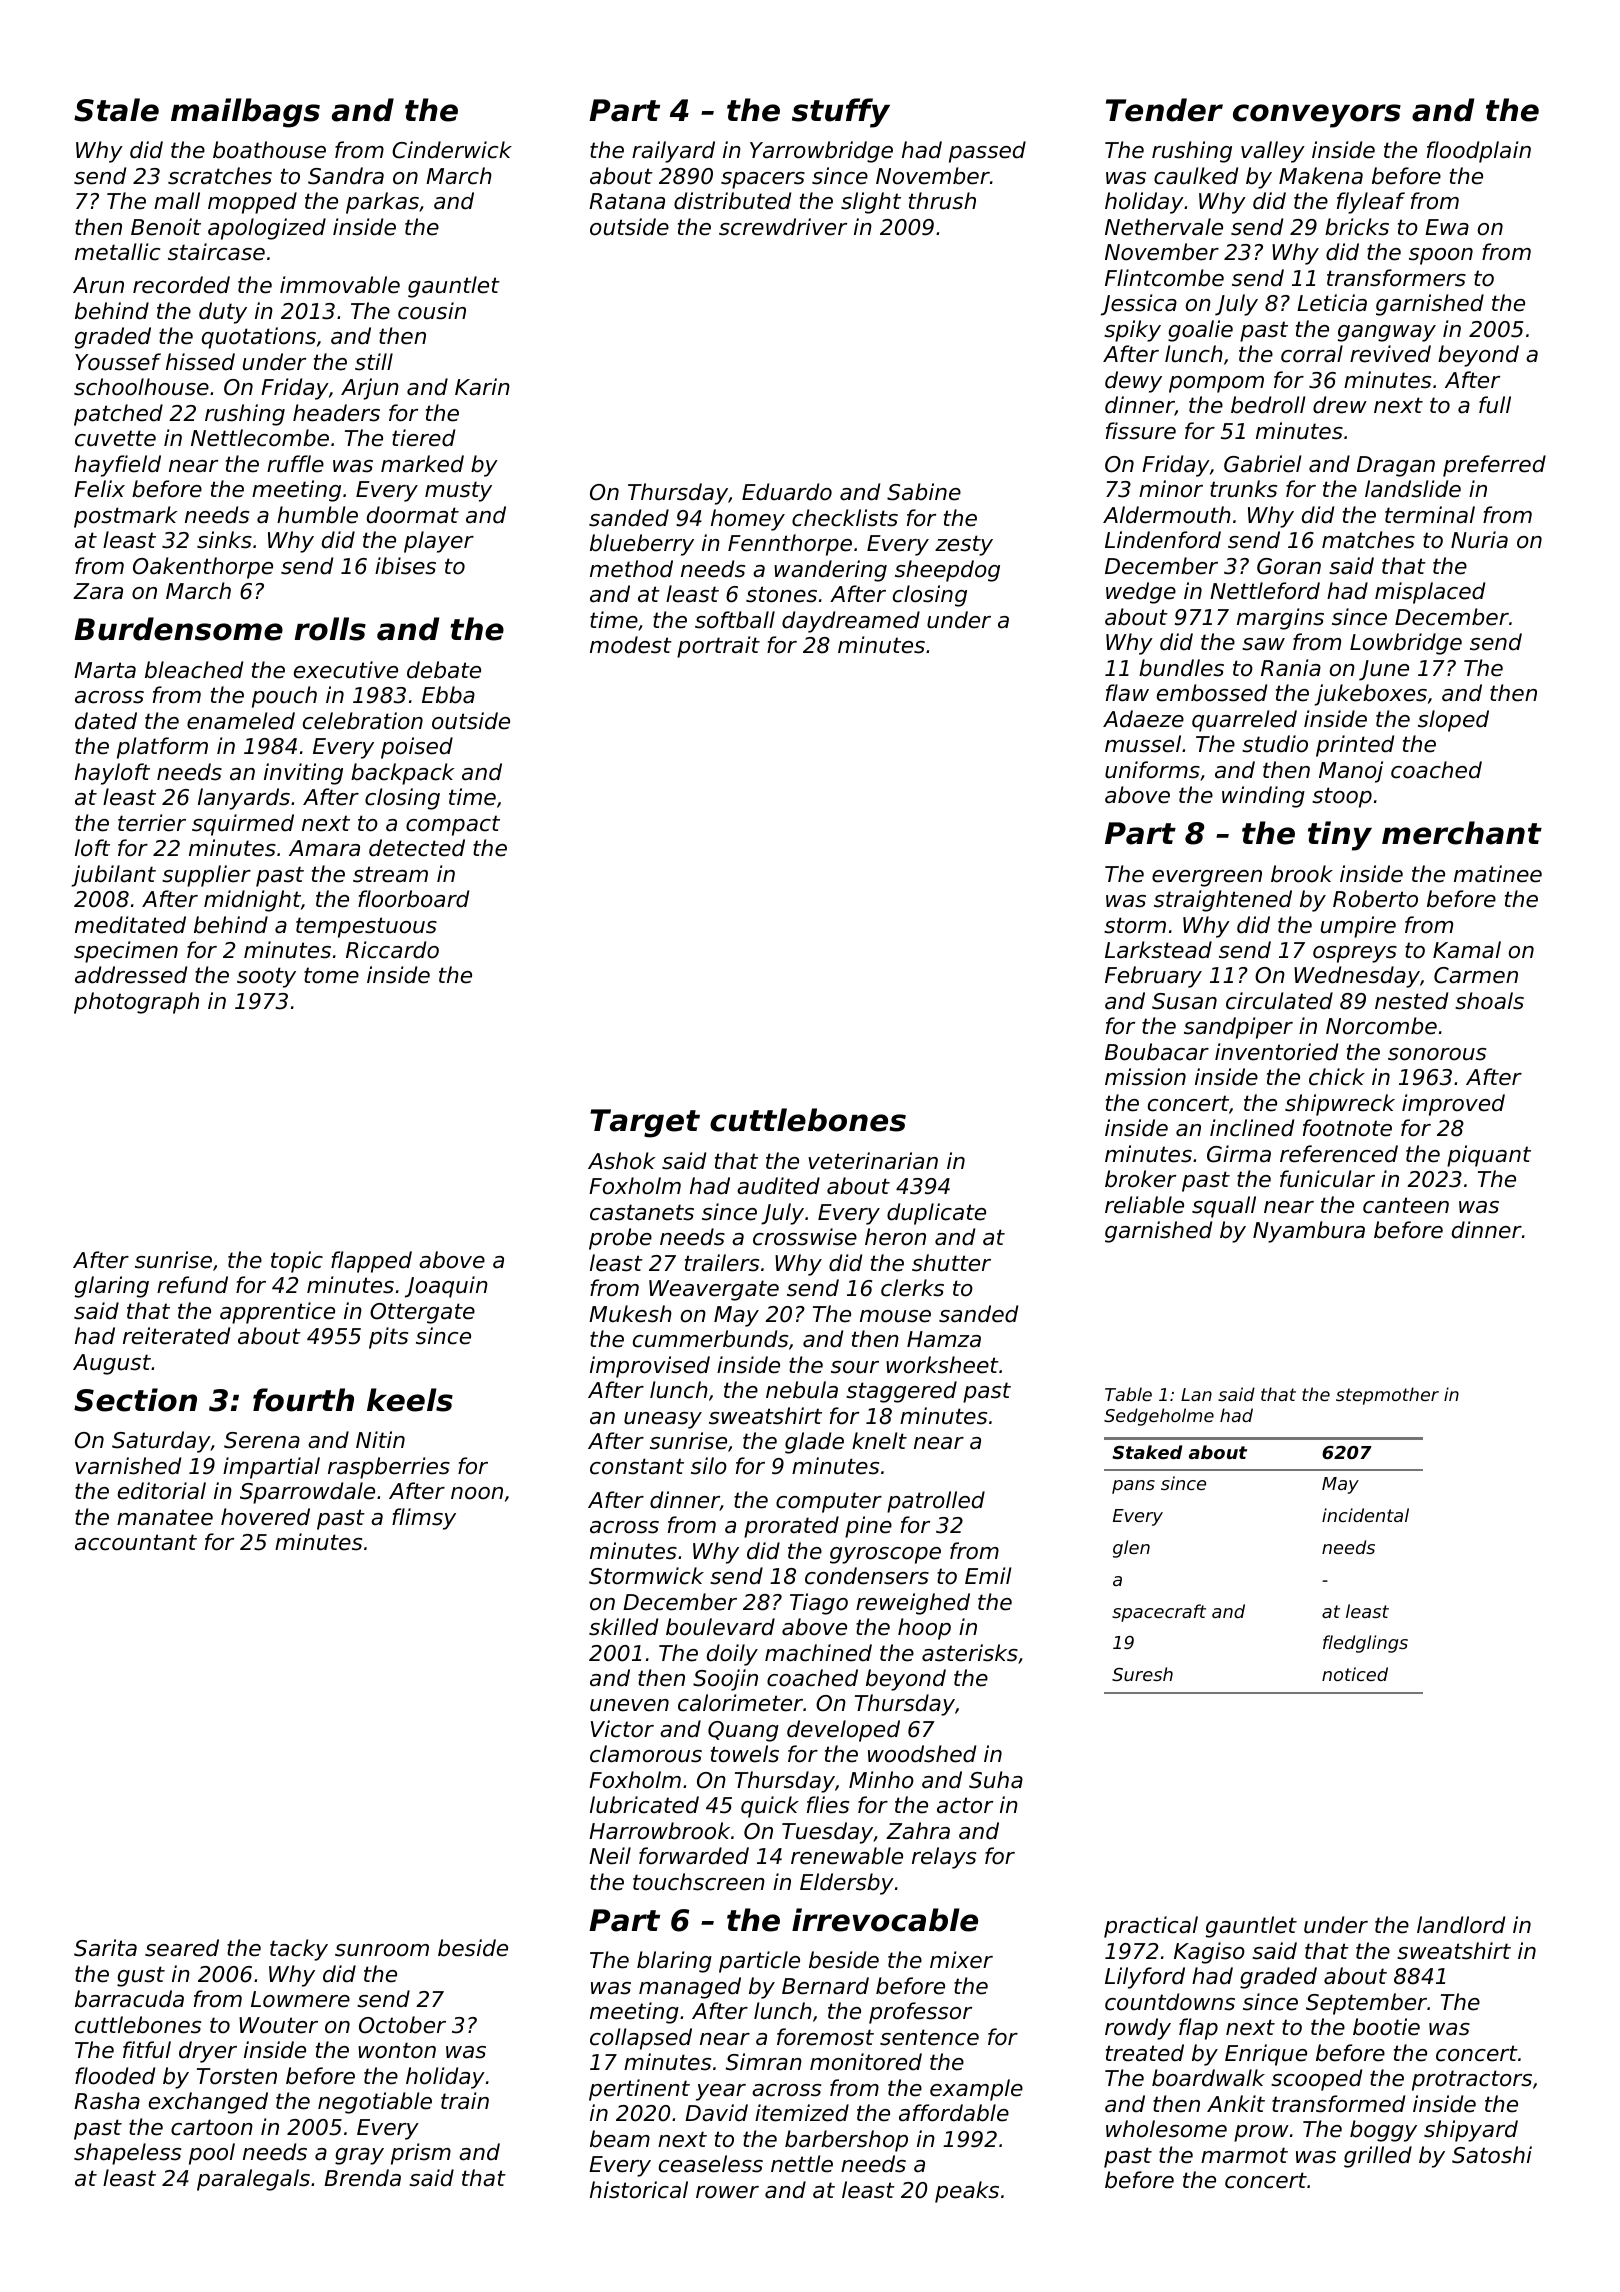  I want to click on stepmother, so click(1387, 1396).
